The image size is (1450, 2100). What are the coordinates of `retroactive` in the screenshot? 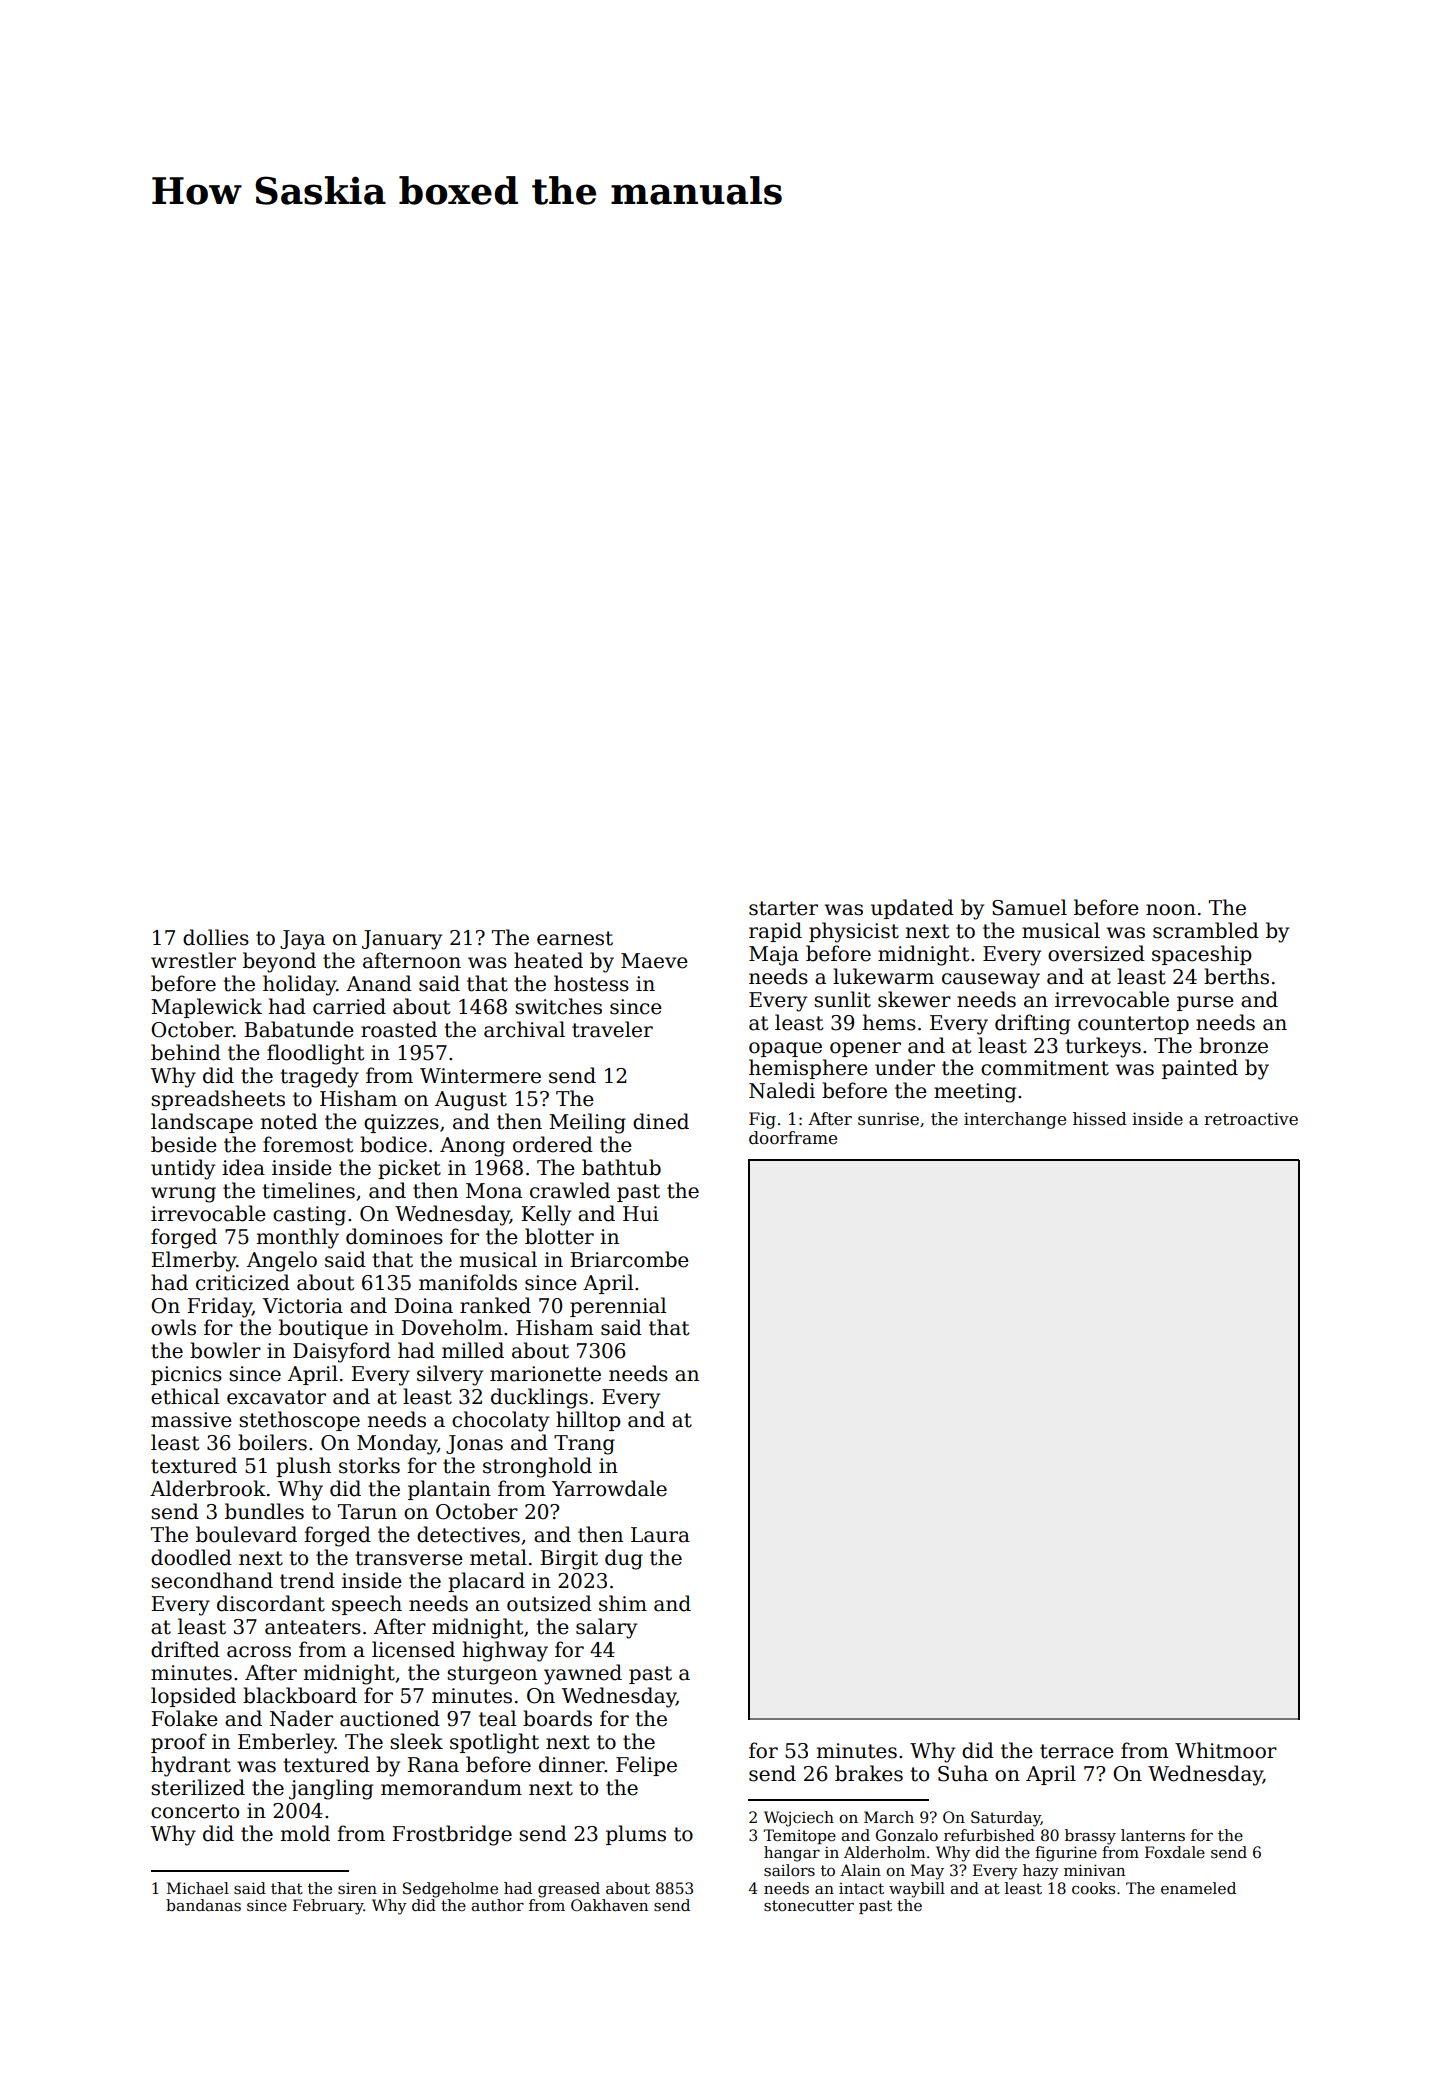 It's located at (1251, 1119).
